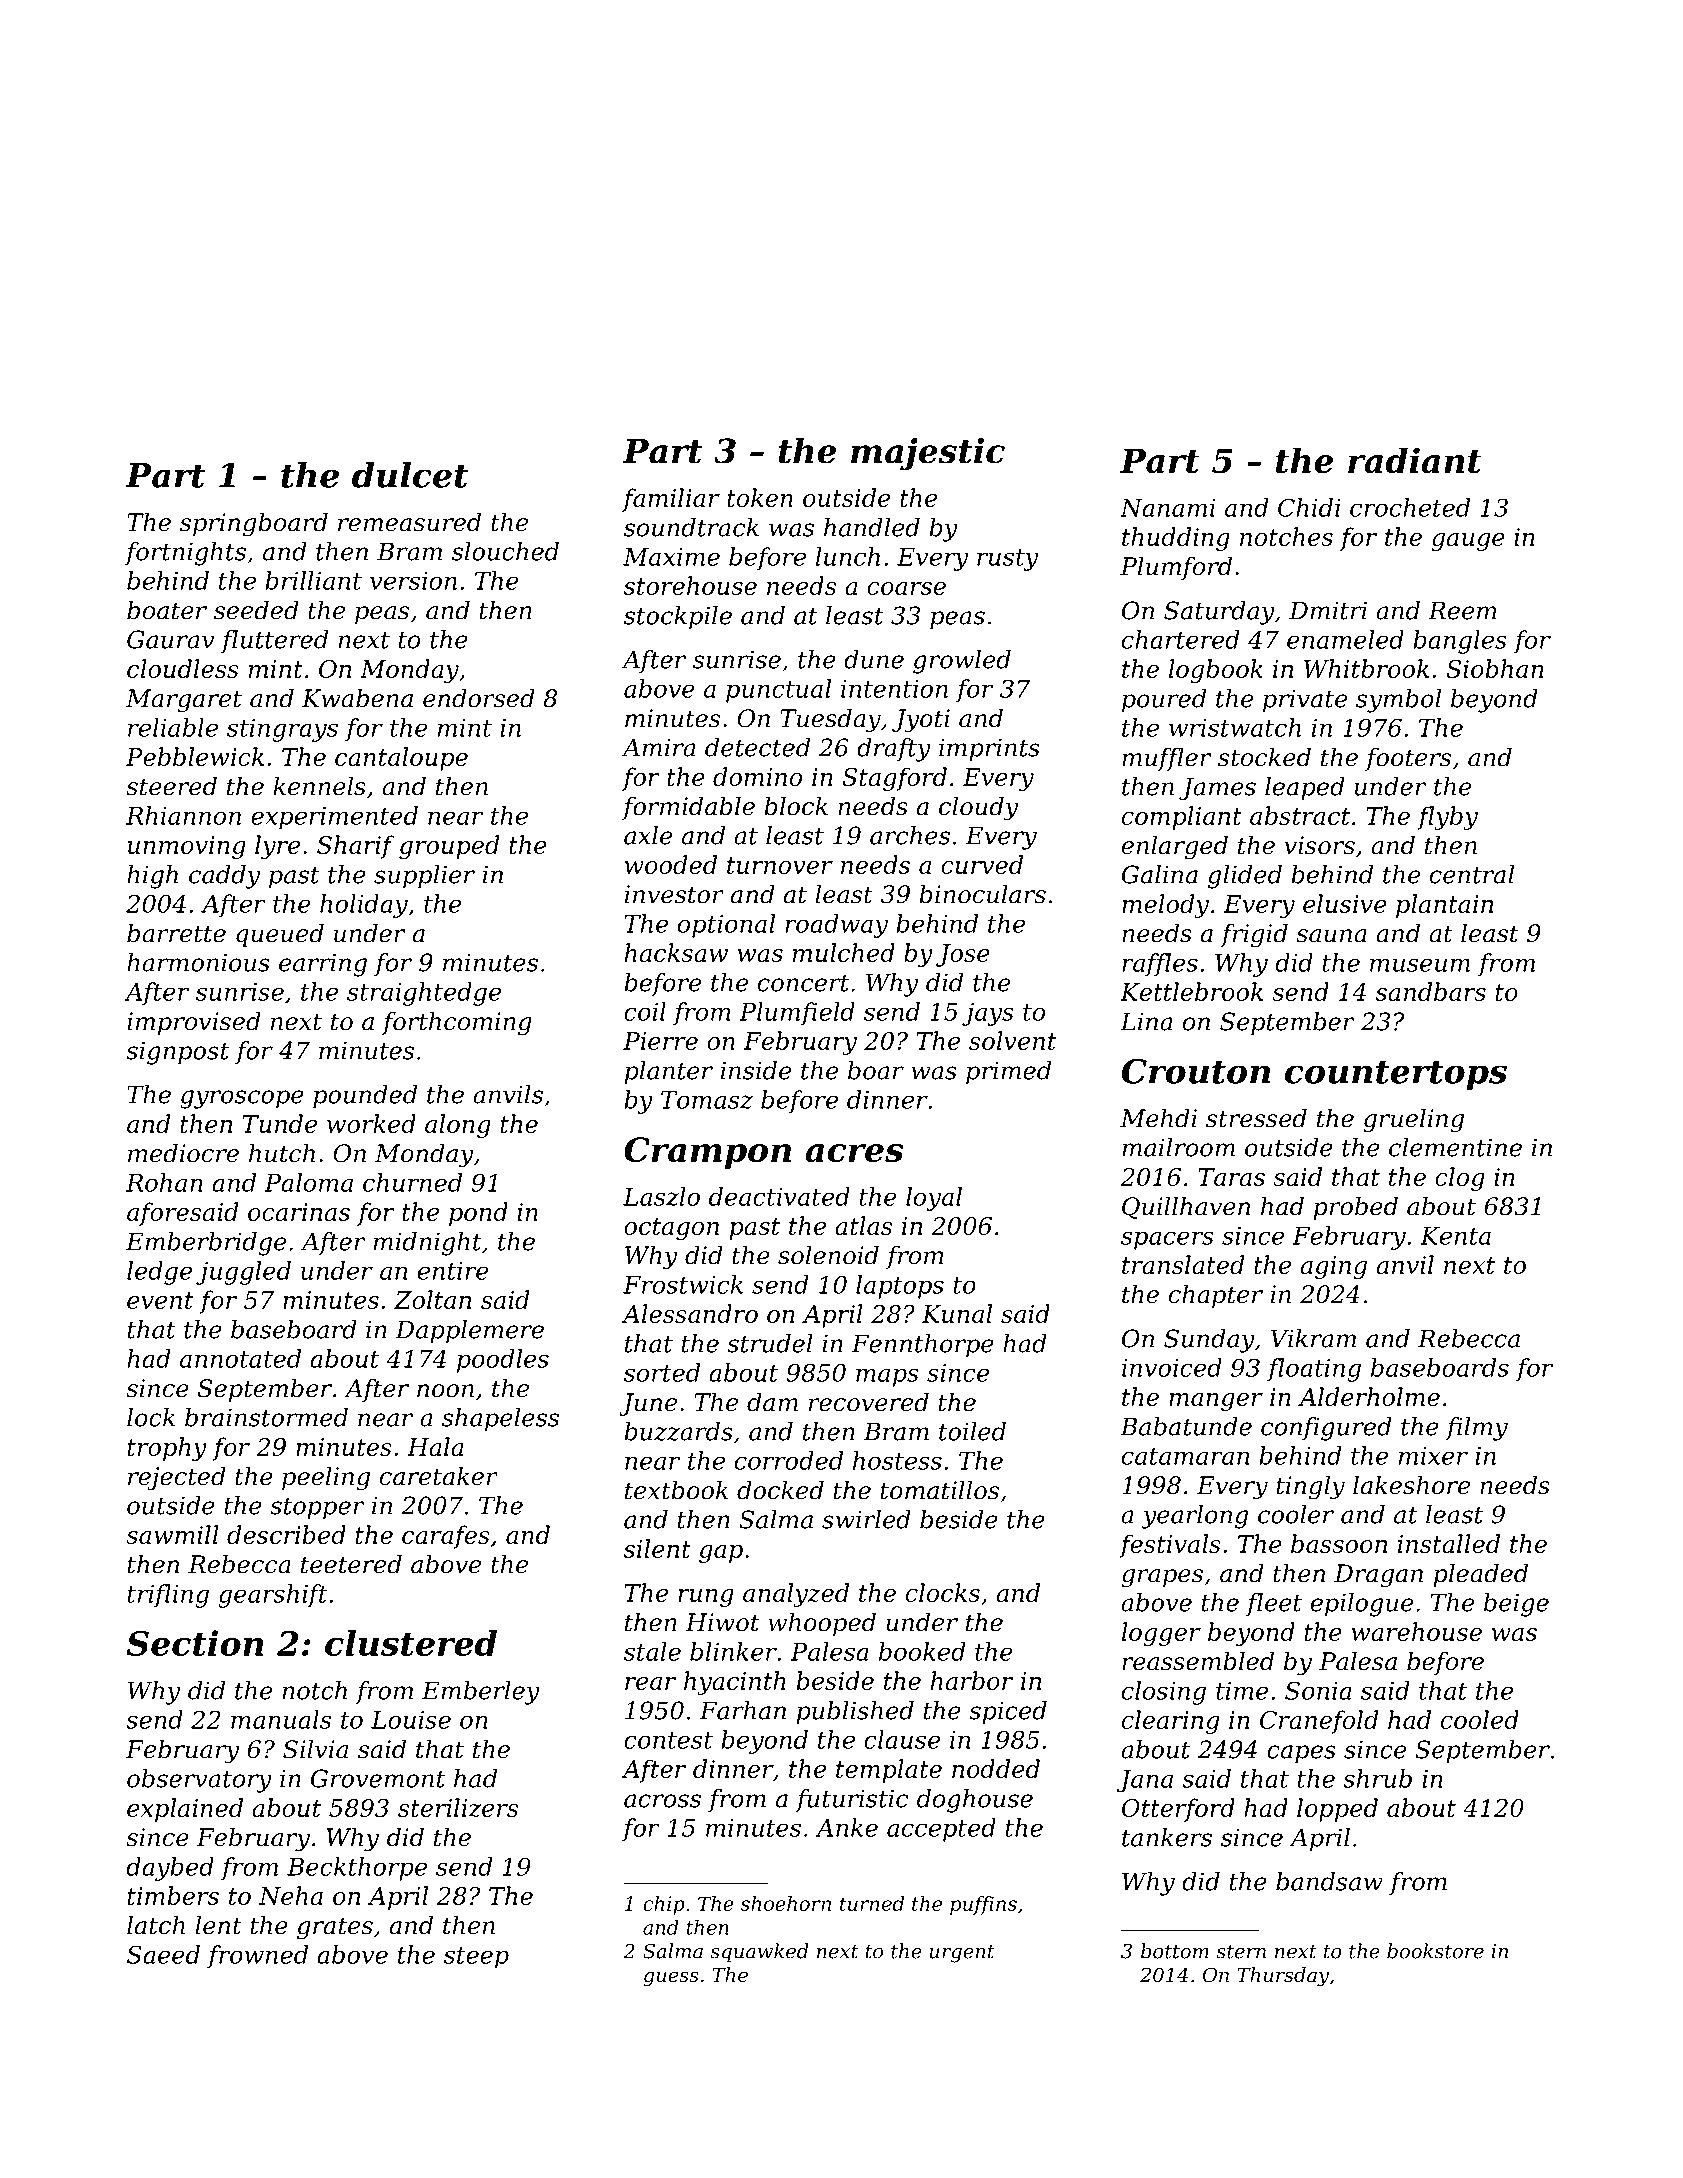 The width and height of the image is (1683, 2178). What do you see at coordinates (1410, 507) in the image?
I see `crocheted` at bounding box center [1410, 507].
